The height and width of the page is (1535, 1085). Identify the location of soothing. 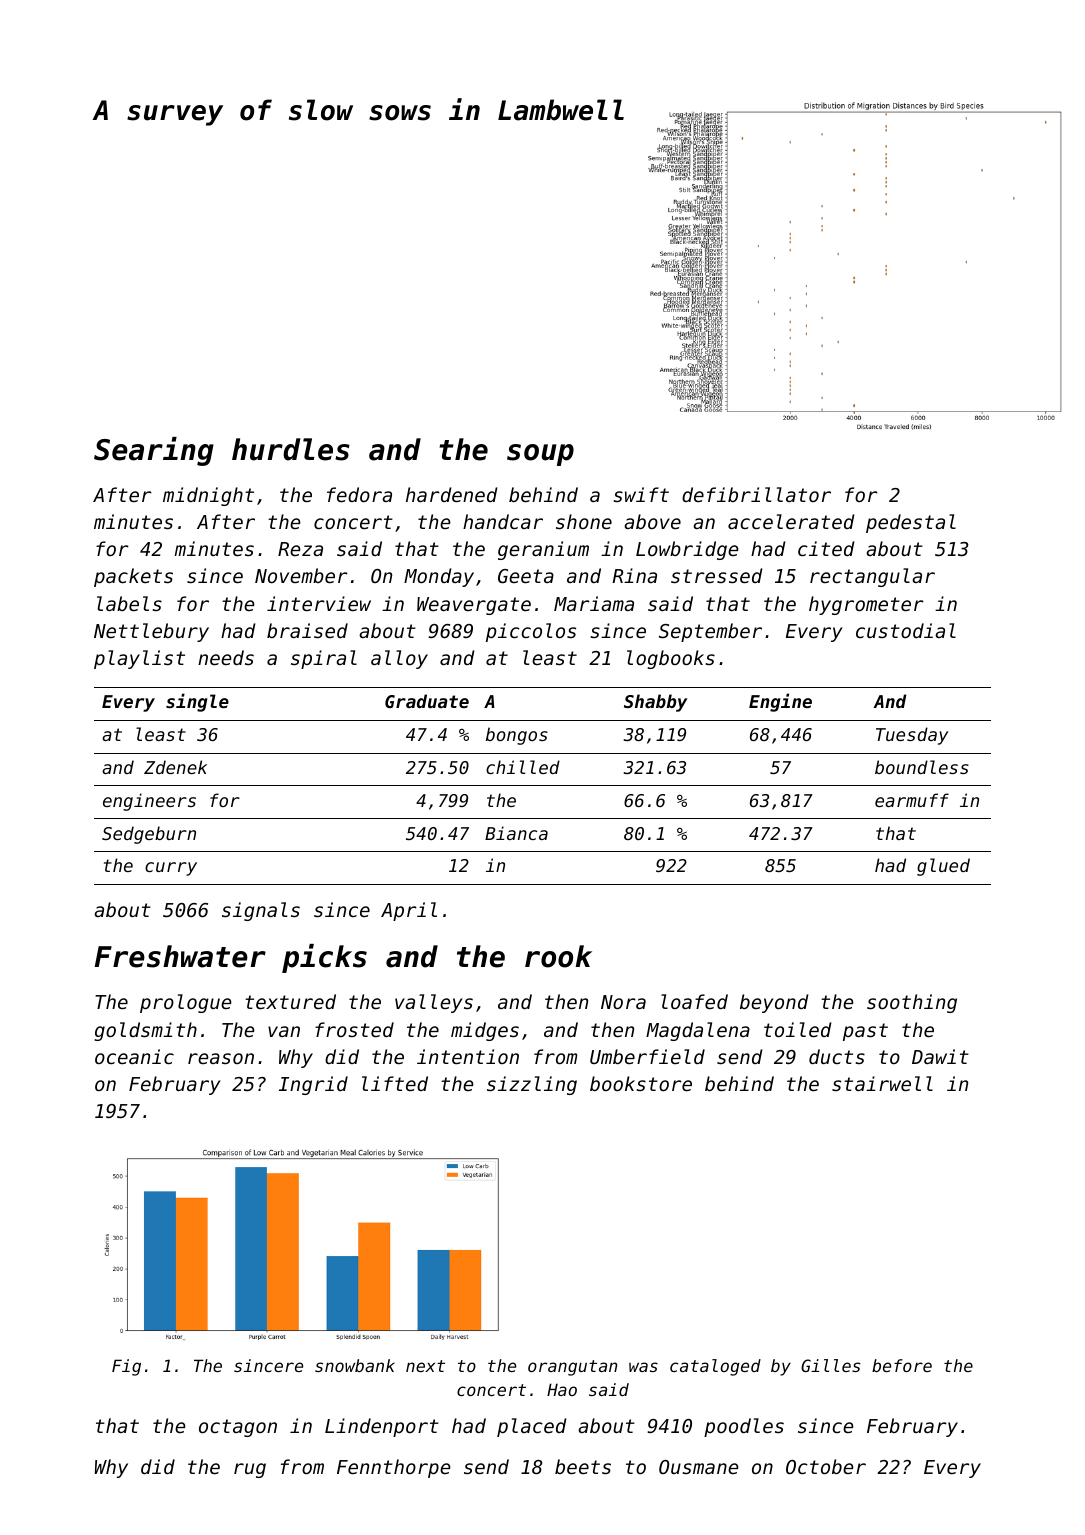
(912, 1003).
